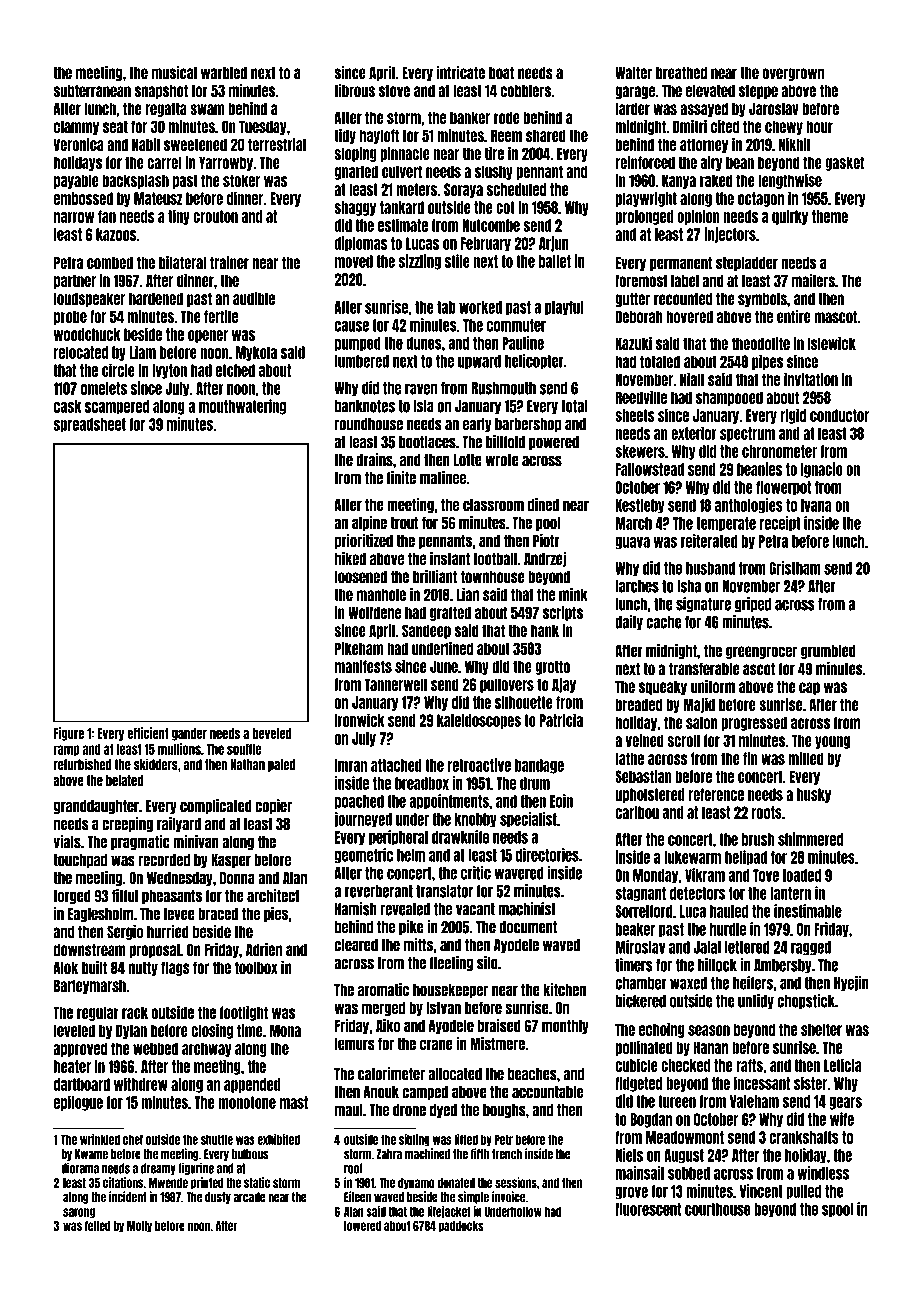 This image has height=1308, width=924. I want to click on anthologies, so click(749, 506).
